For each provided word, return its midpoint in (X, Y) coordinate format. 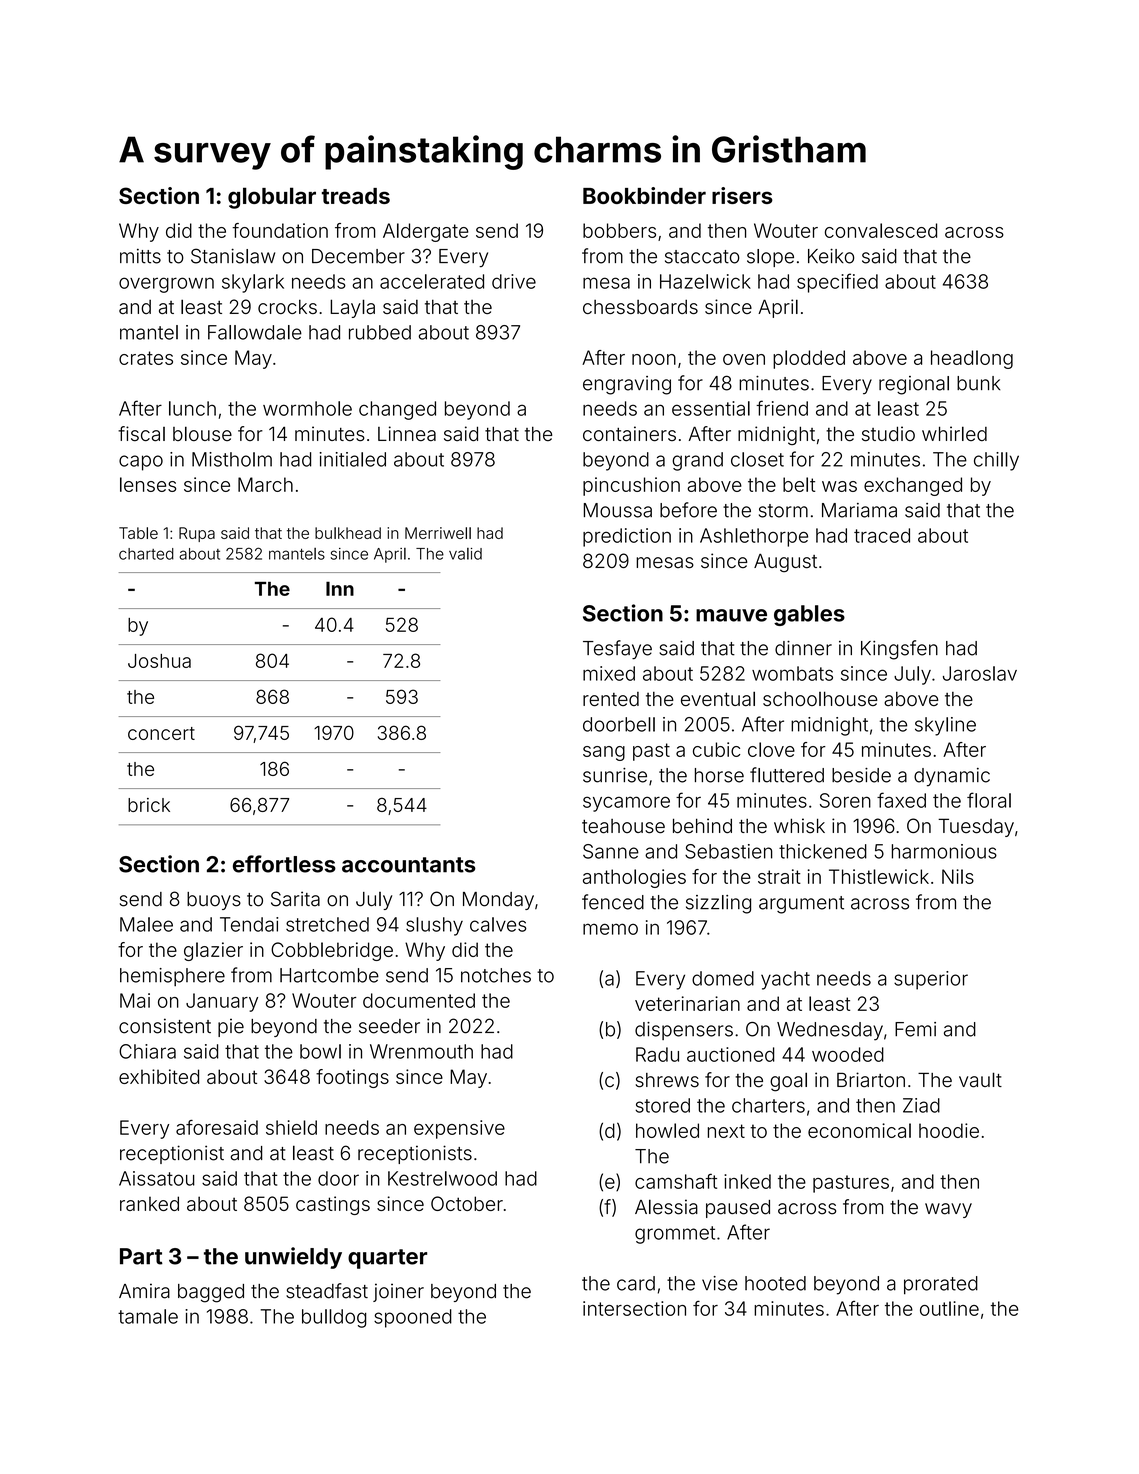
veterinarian (687, 1003)
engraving (627, 385)
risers (742, 195)
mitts (140, 256)
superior (931, 980)
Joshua (159, 661)
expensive (459, 1129)
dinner (803, 648)
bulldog (334, 1318)
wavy (948, 1210)
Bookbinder (644, 195)
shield (291, 1127)
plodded (809, 359)
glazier (213, 951)
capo (141, 463)
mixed (609, 673)
